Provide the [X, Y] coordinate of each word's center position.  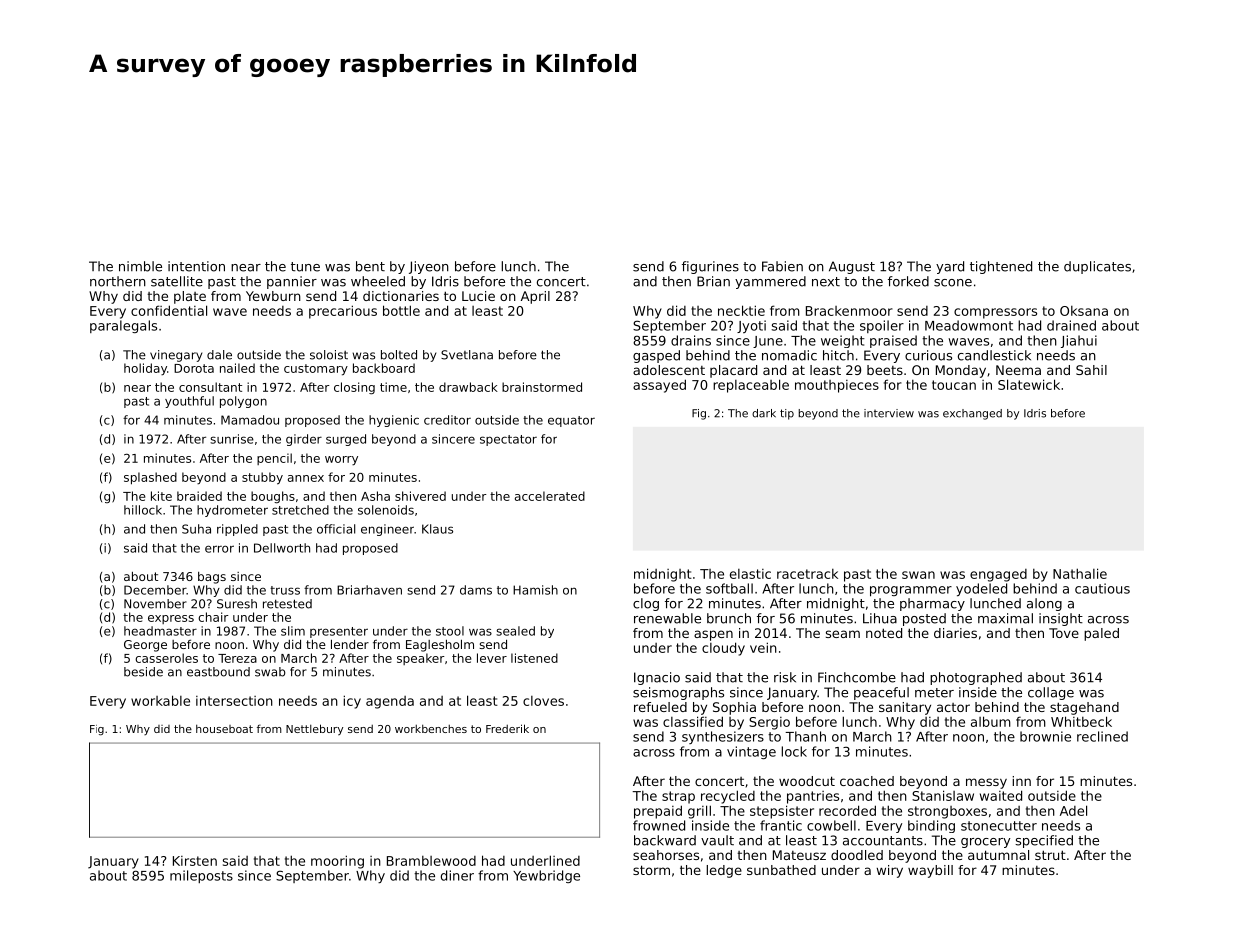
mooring [337, 862]
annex [306, 478]
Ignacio [657, 678]
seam [843, 634]
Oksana [1084, 311]
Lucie [478, 296]
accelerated [550, 496]
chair [213, 617]
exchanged [972, 414]
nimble [140, 266]
